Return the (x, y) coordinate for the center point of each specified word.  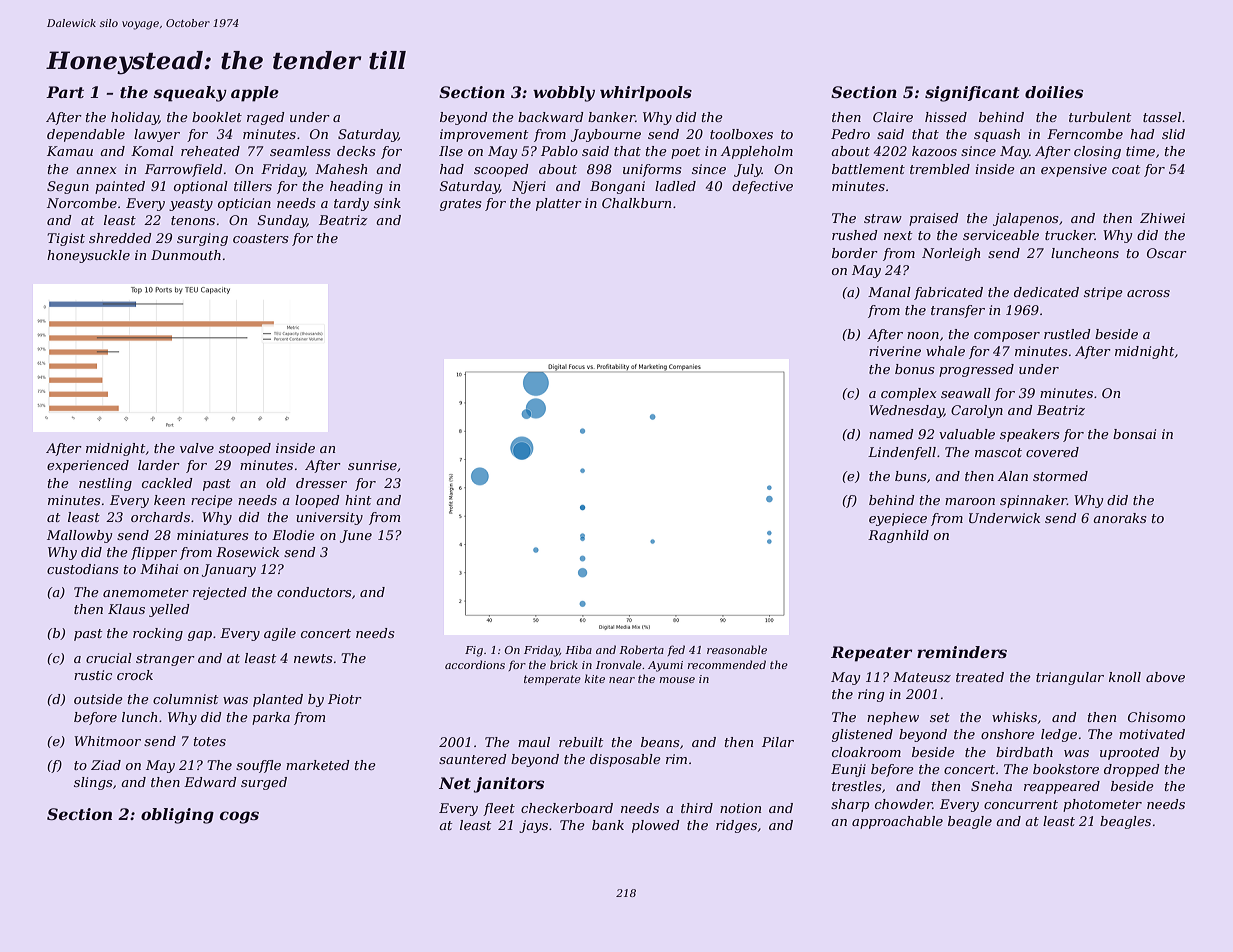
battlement (868, 169)
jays (533, 826)
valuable (967, 434)
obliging (177, 816)
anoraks (1119, 518)
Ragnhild (898, 536)
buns (910, 476)
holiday (135, 118)
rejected (220, 593)
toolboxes (741, 134)
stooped (245, 449)
